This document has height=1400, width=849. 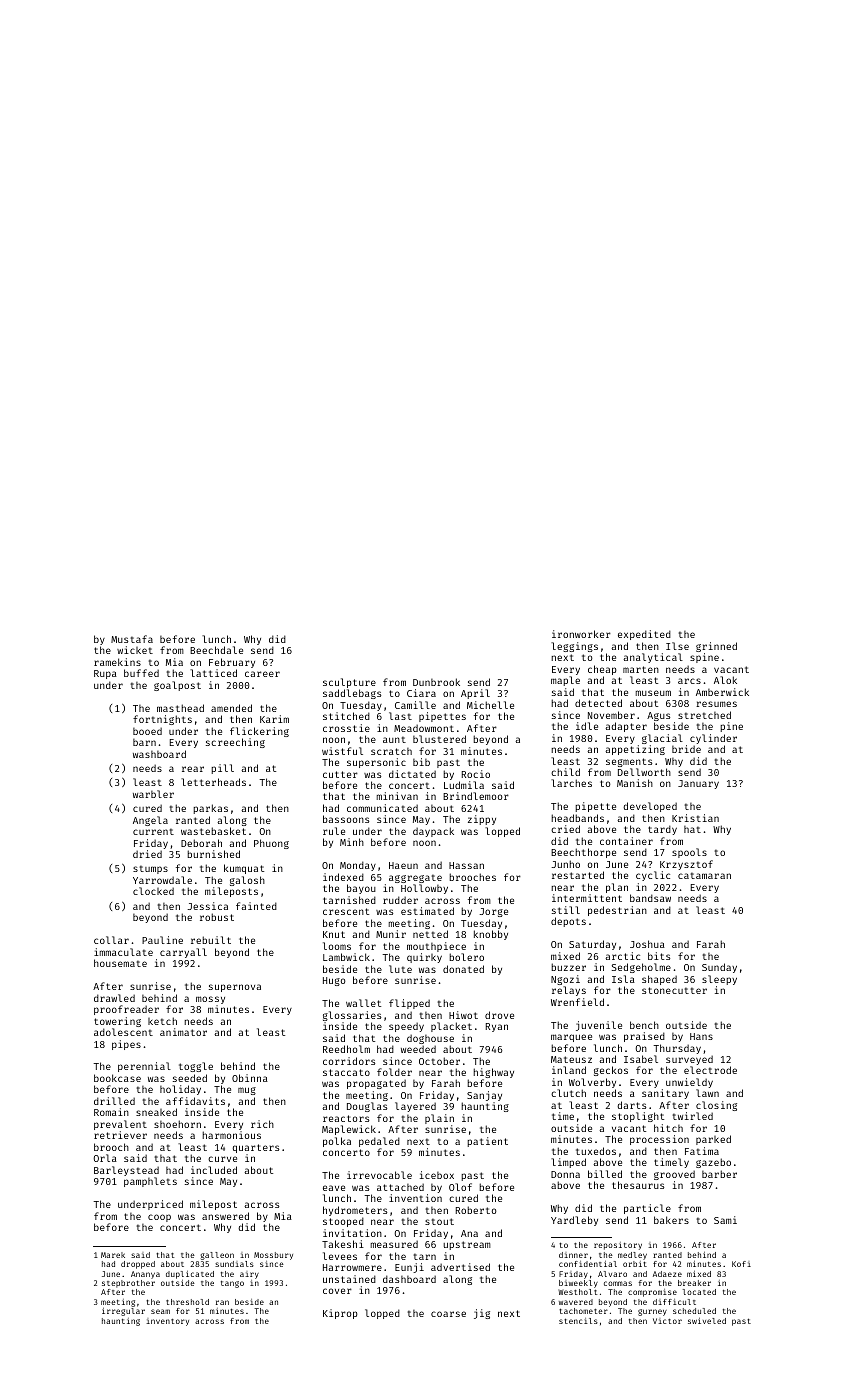 What do you see at coordinates (581, 634) in the document?
I see `ironworker` at bounding box center [581, 634].
